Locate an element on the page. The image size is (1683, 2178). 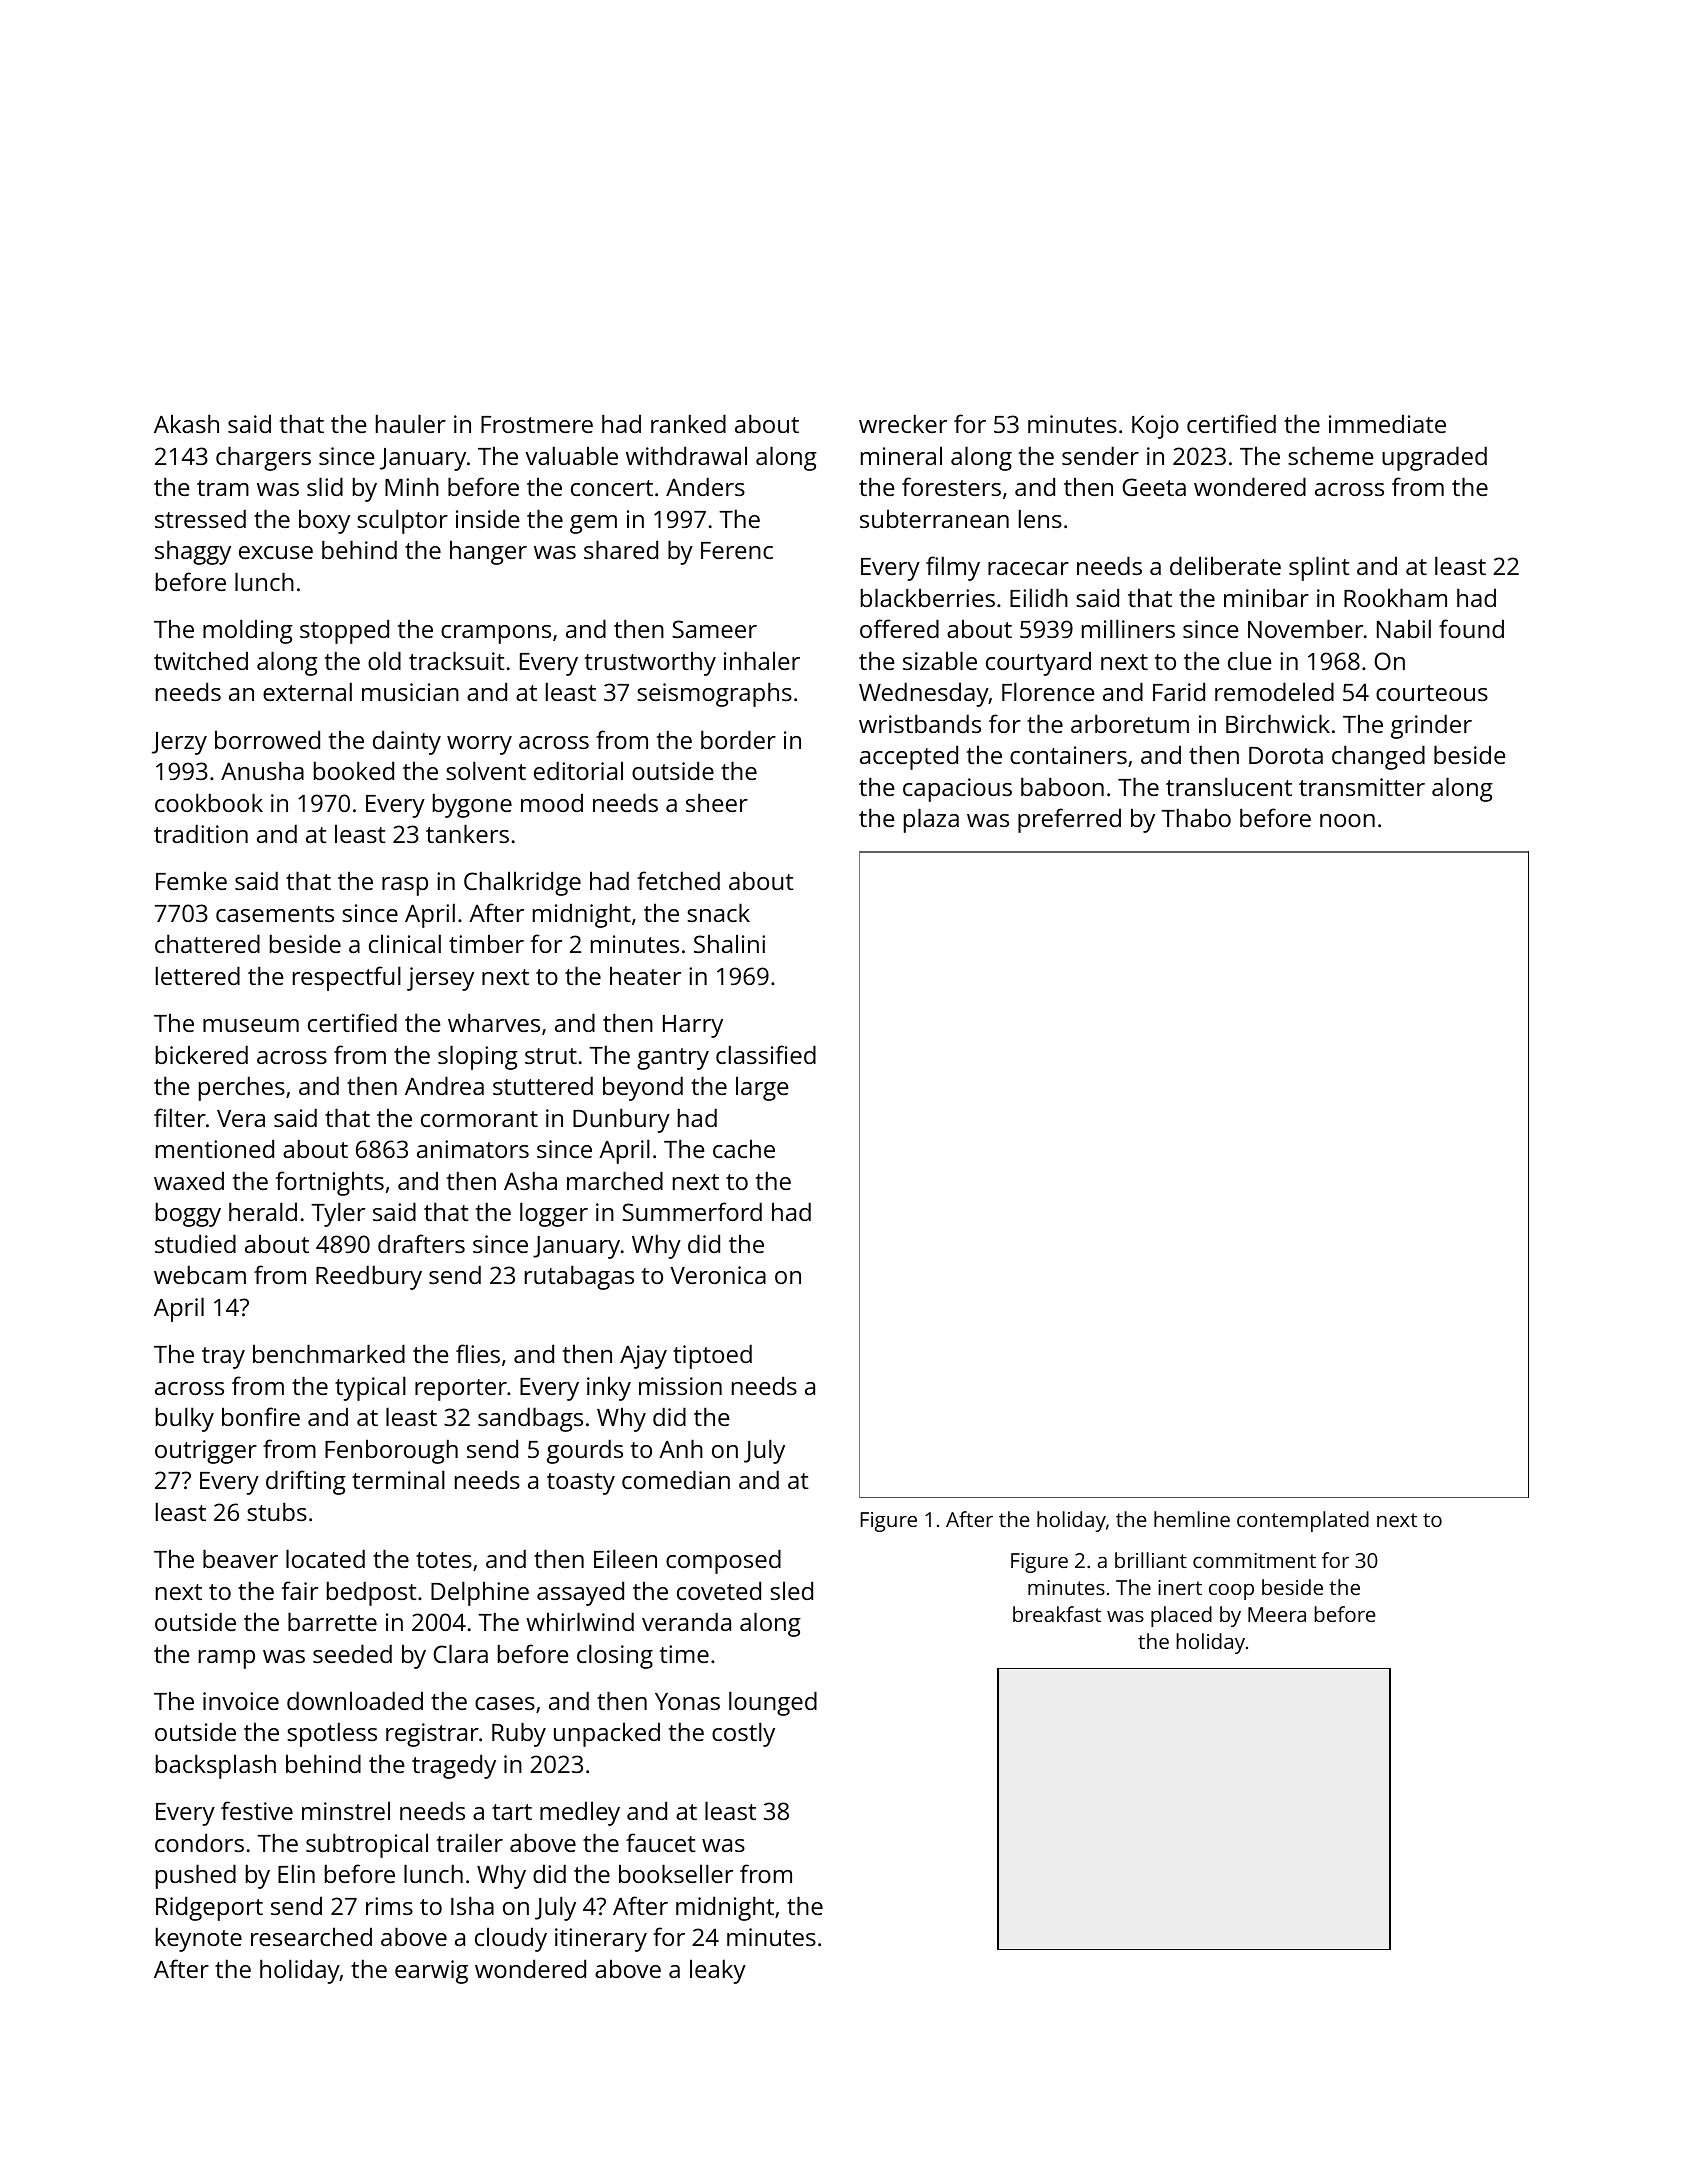
Yonas is located at coordinates (687, 1701).
